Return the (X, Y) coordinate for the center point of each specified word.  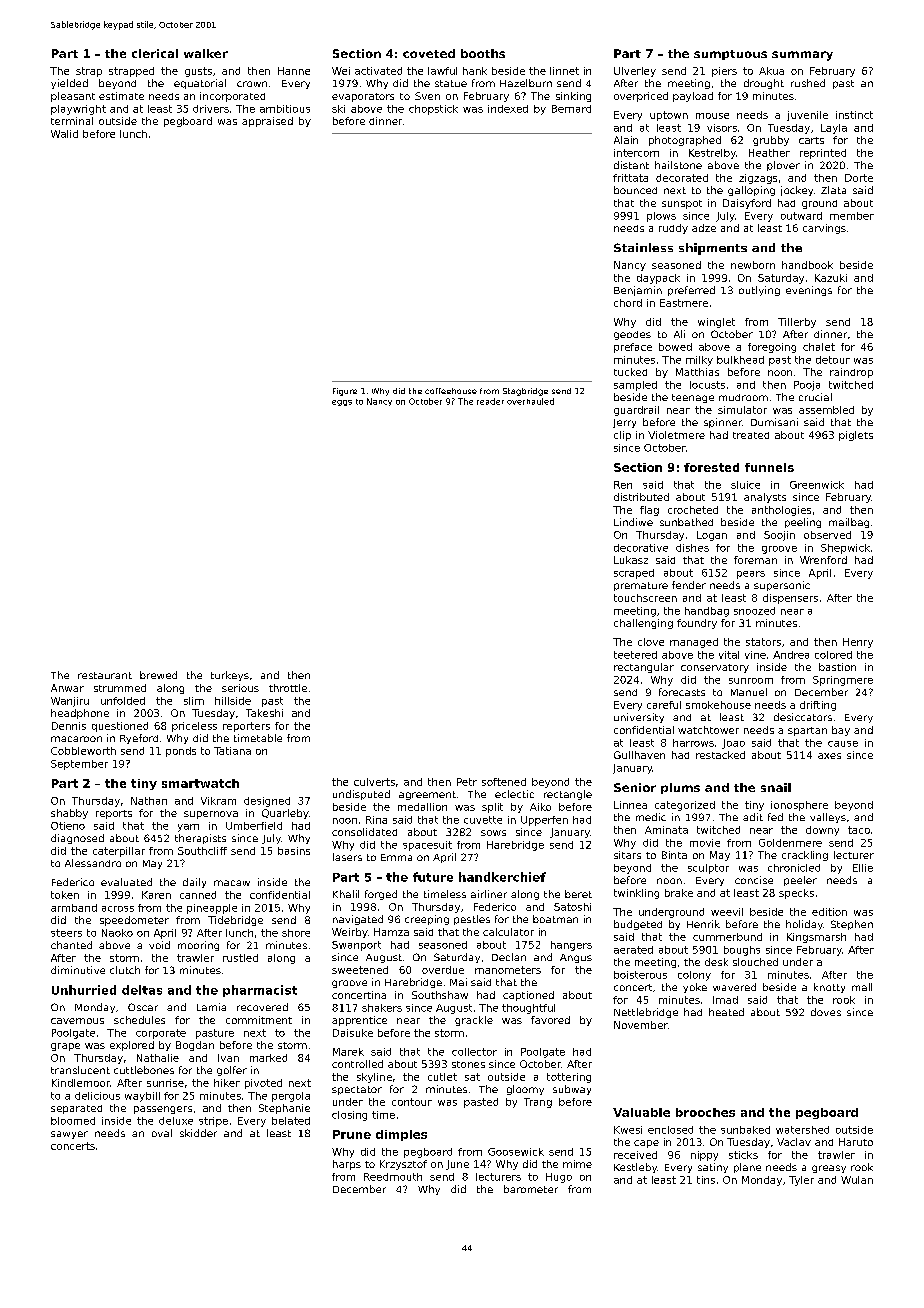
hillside (233, 701)
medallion (422, 807)
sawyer (69, 1135)
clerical (155, 53)
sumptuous (730, 55)
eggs (342, 403)
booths (483, 53)
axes (829, 756)
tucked (630, 372)
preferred (691, 291)
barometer (531, 1189)
